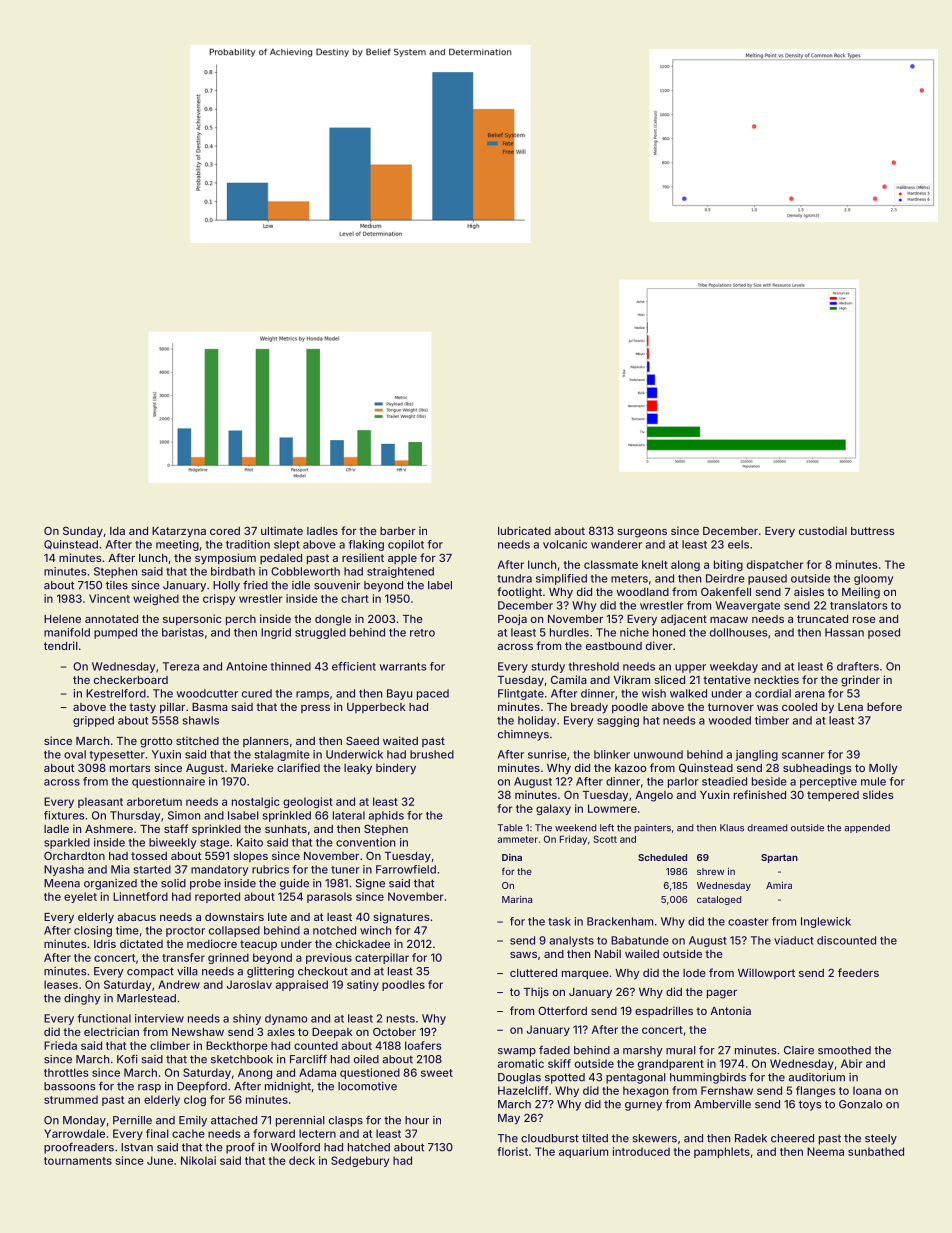 Image resolution: width=952 pixels, height=1233 pixels. What do you see at coordinates (127, 930) in the document?
I see `time` at bounding box center [127, 930].
